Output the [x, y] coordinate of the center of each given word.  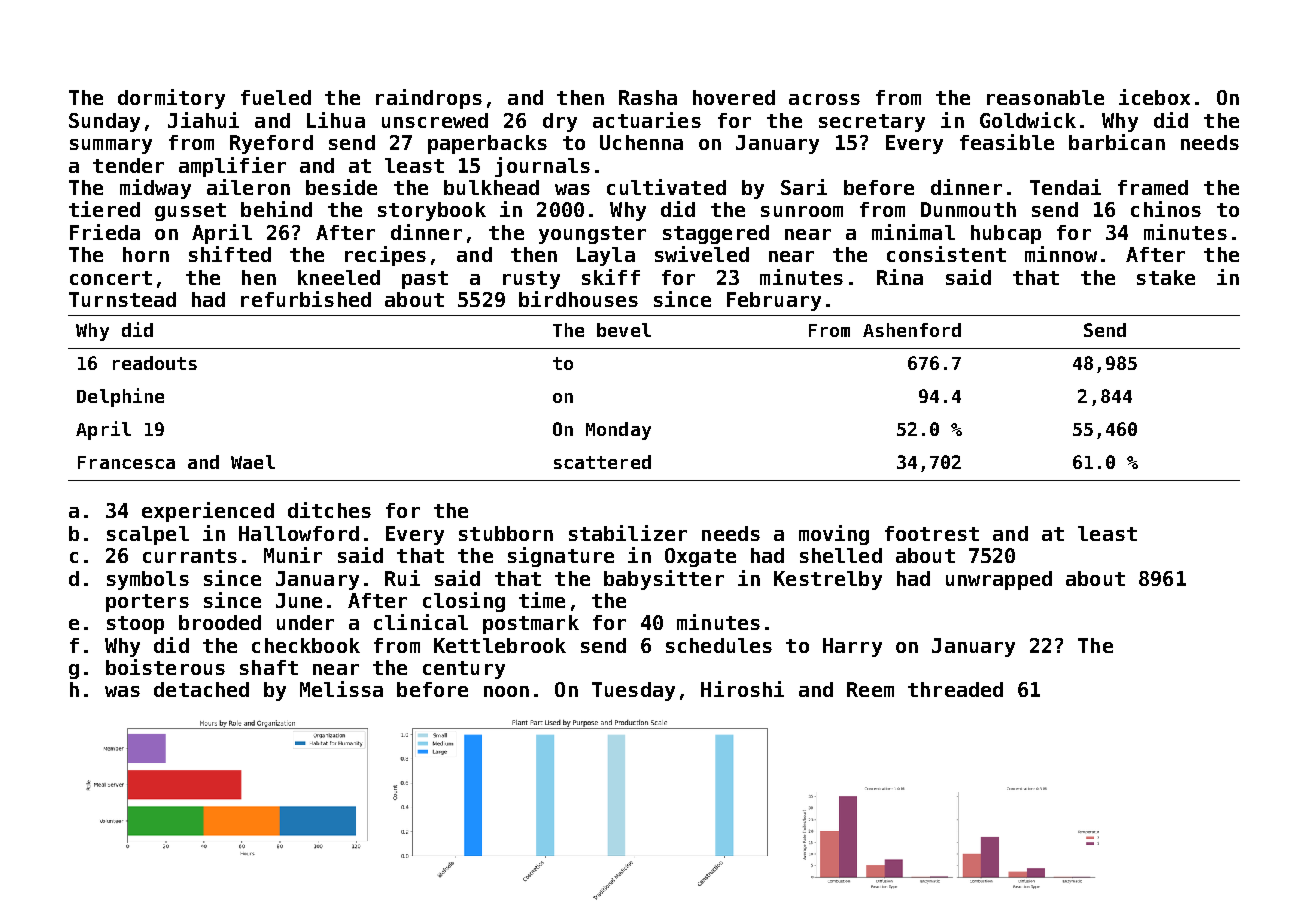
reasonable [1045, 97]
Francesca [126, 462]
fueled [276, 97]
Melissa [341, 689]
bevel [624, 330]
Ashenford [912, 330]
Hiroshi [742, 689]
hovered [734, 97]
